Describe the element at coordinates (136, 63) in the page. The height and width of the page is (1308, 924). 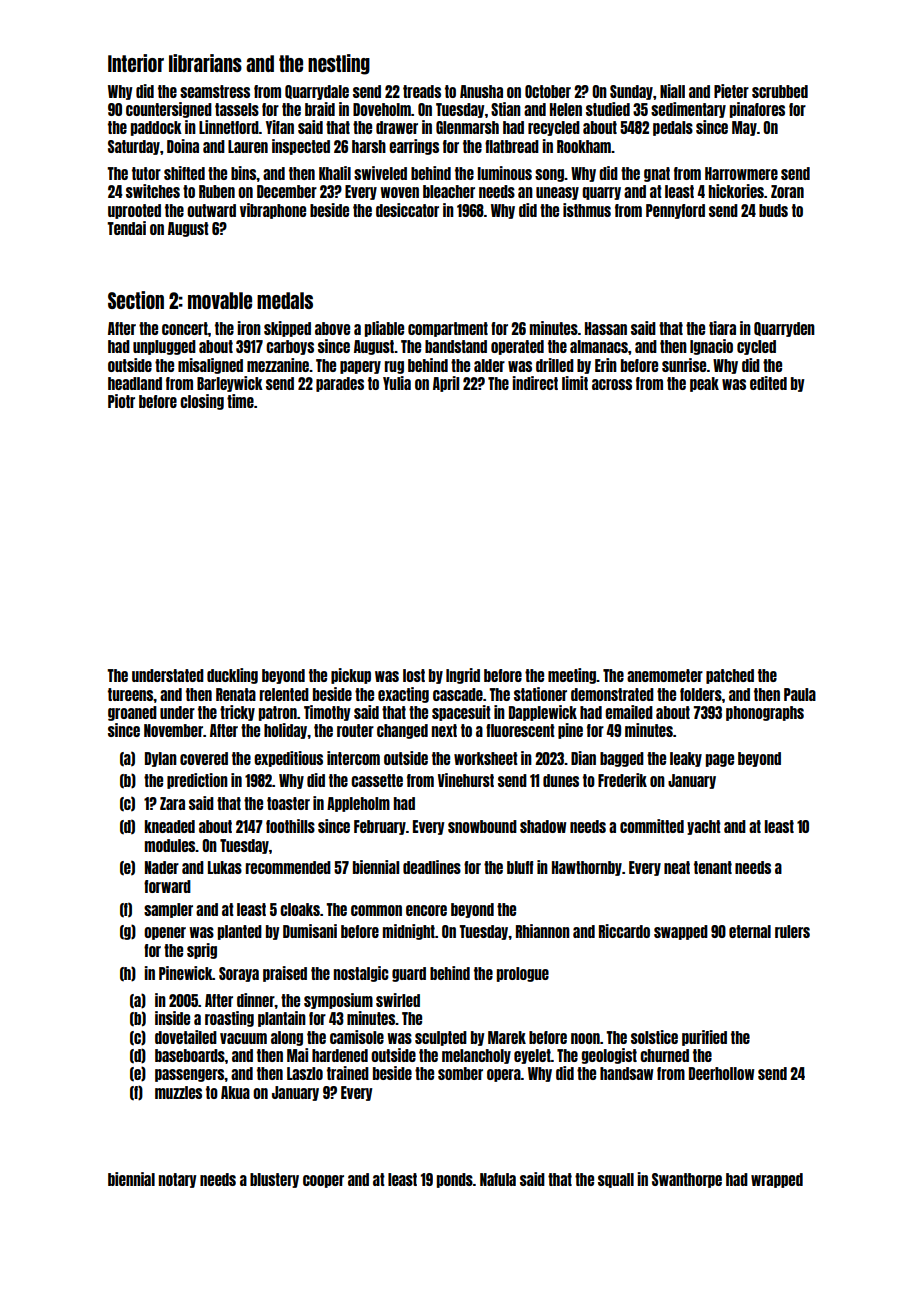
I see `Interior` at that location.
